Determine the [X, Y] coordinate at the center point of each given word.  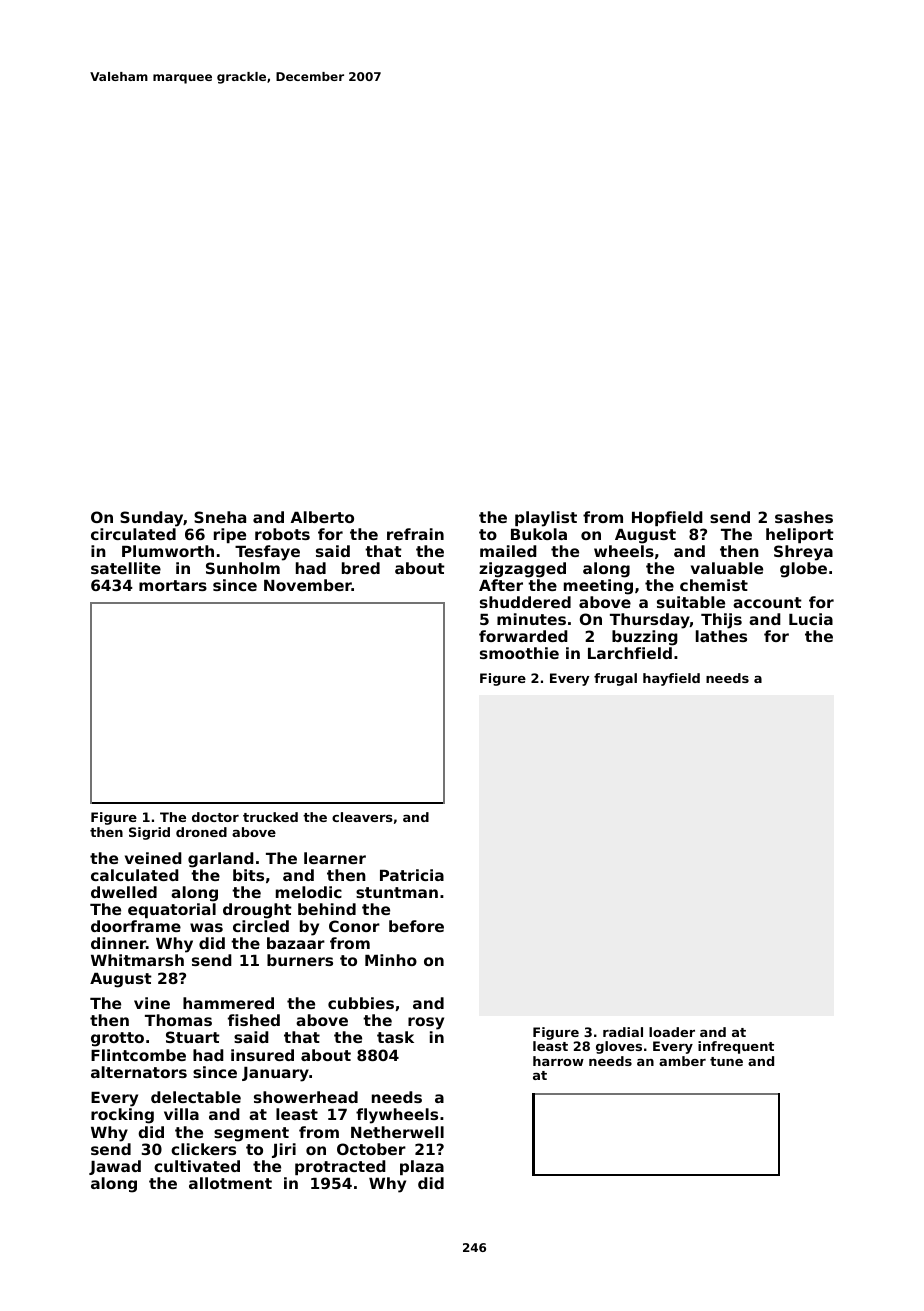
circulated [133, 534]
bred [361, 568]
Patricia [412, 875]
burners [300, 960]
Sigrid [149, 833]
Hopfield [667, 518]
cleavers [362, 817]
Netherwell [397, 1132]
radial [623, 1032]
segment [251, 1134]
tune [726, 1061]
